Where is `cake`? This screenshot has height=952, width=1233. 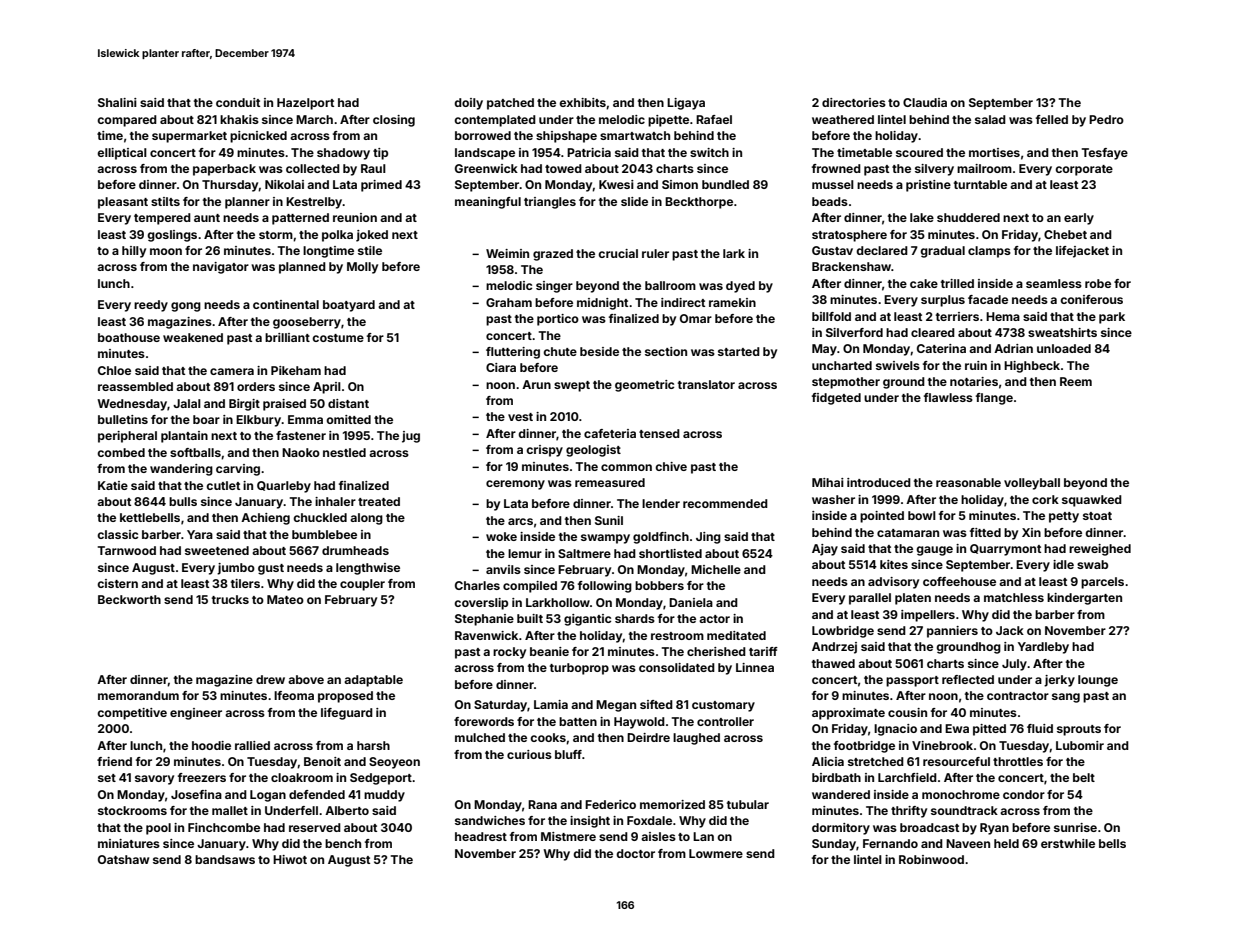
cake is located at coordinates (924, 283).
